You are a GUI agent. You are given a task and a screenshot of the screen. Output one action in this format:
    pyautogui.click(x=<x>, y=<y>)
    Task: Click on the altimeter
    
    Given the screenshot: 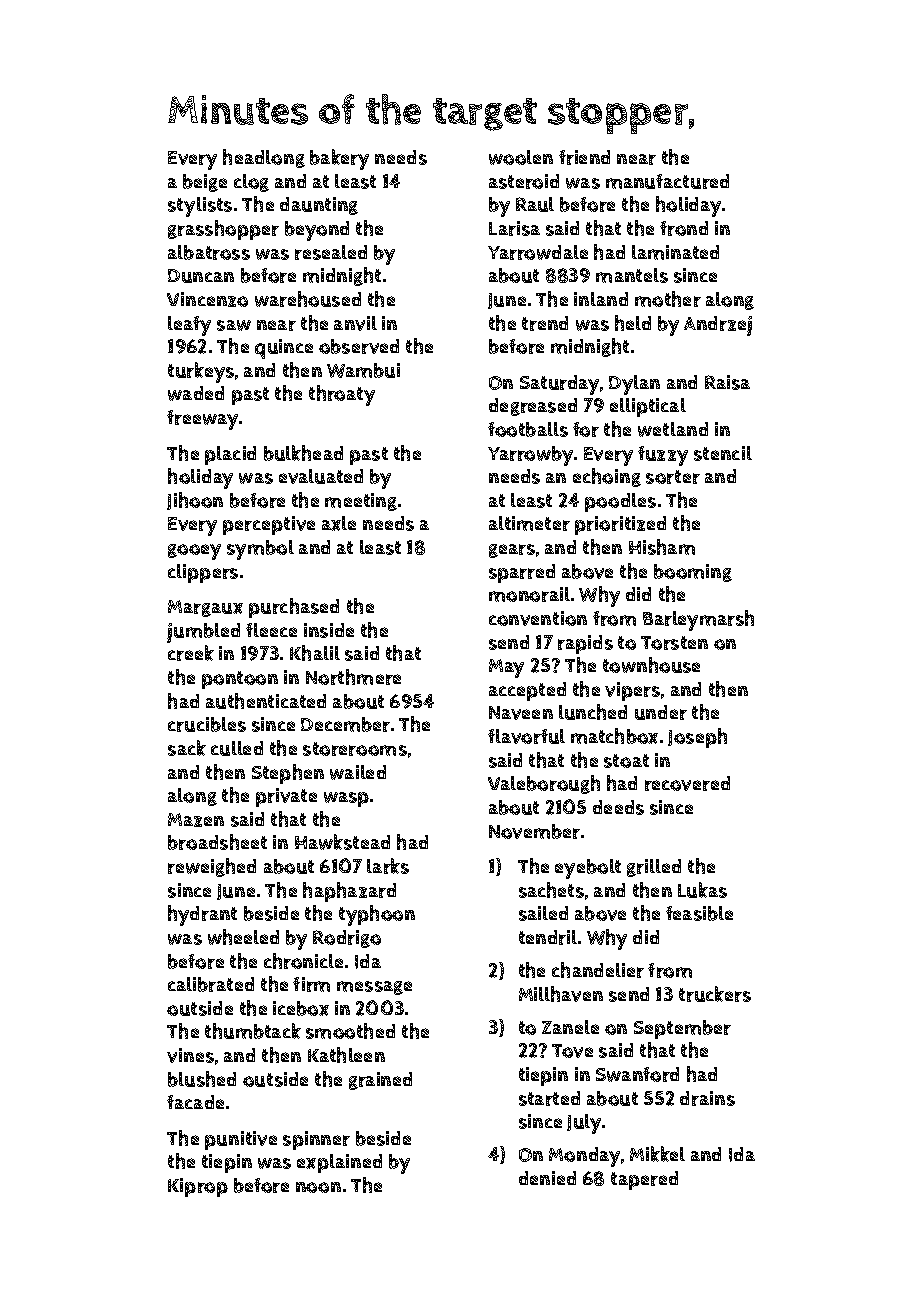 What is the action you would take?
    pyautogui.click(x=529, y=523)
